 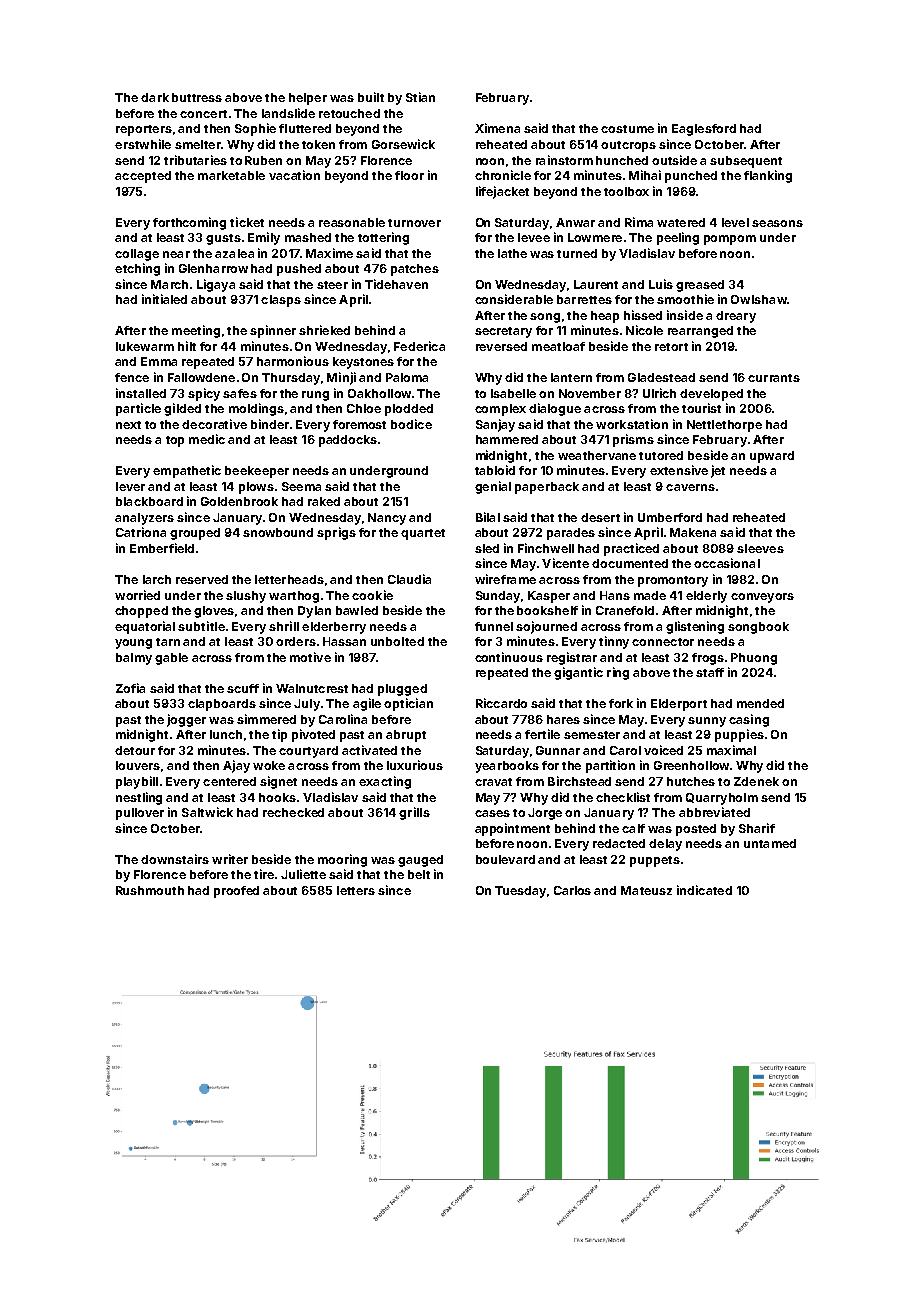 I want to click on sojourned, so click(x=546, y=627).
